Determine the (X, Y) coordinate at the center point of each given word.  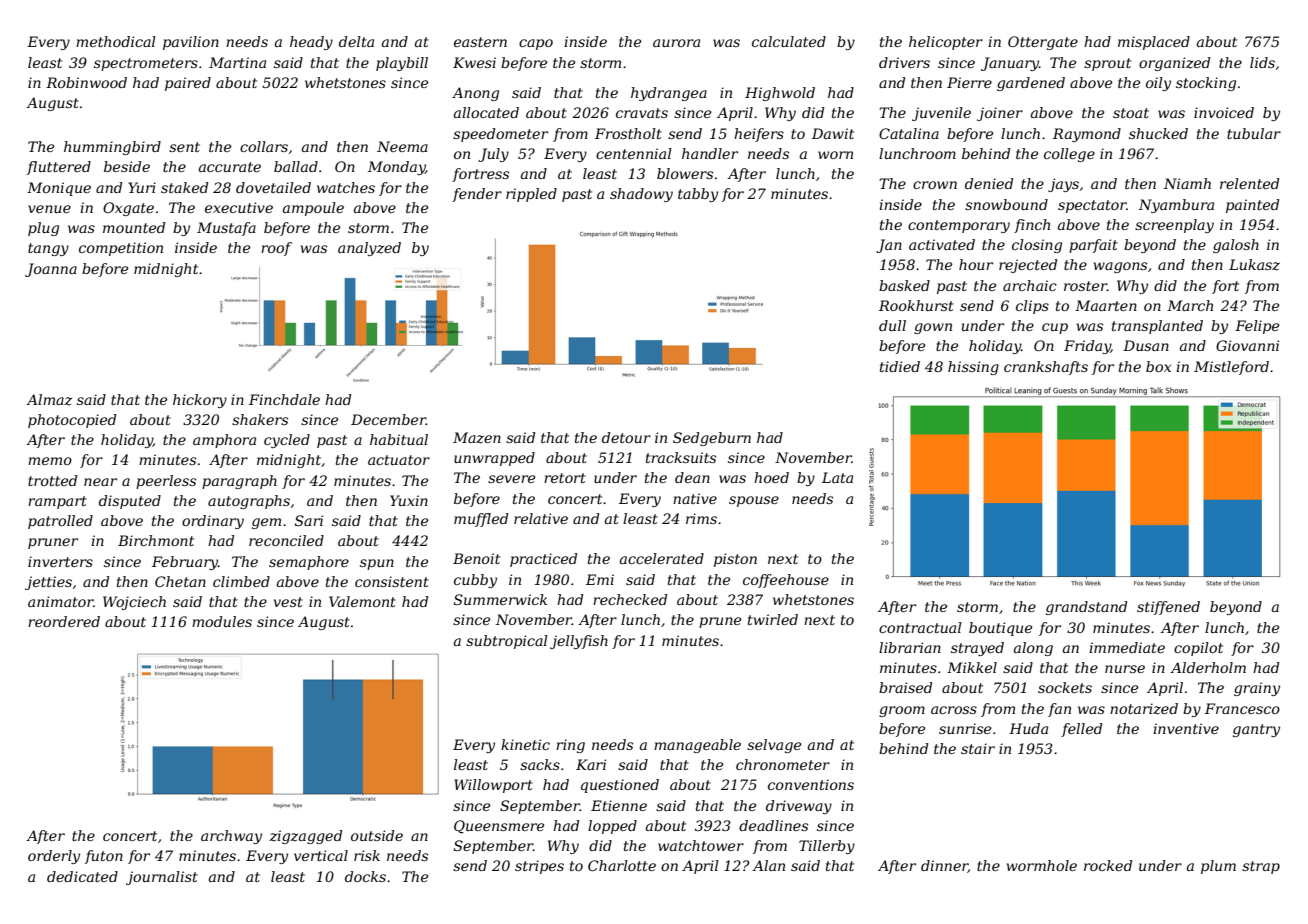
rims (701, 518)
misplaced (1154, 43)
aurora (676, 43)
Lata (837, 477)
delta (356, 41)
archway (231, 837)
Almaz (49, 400)
